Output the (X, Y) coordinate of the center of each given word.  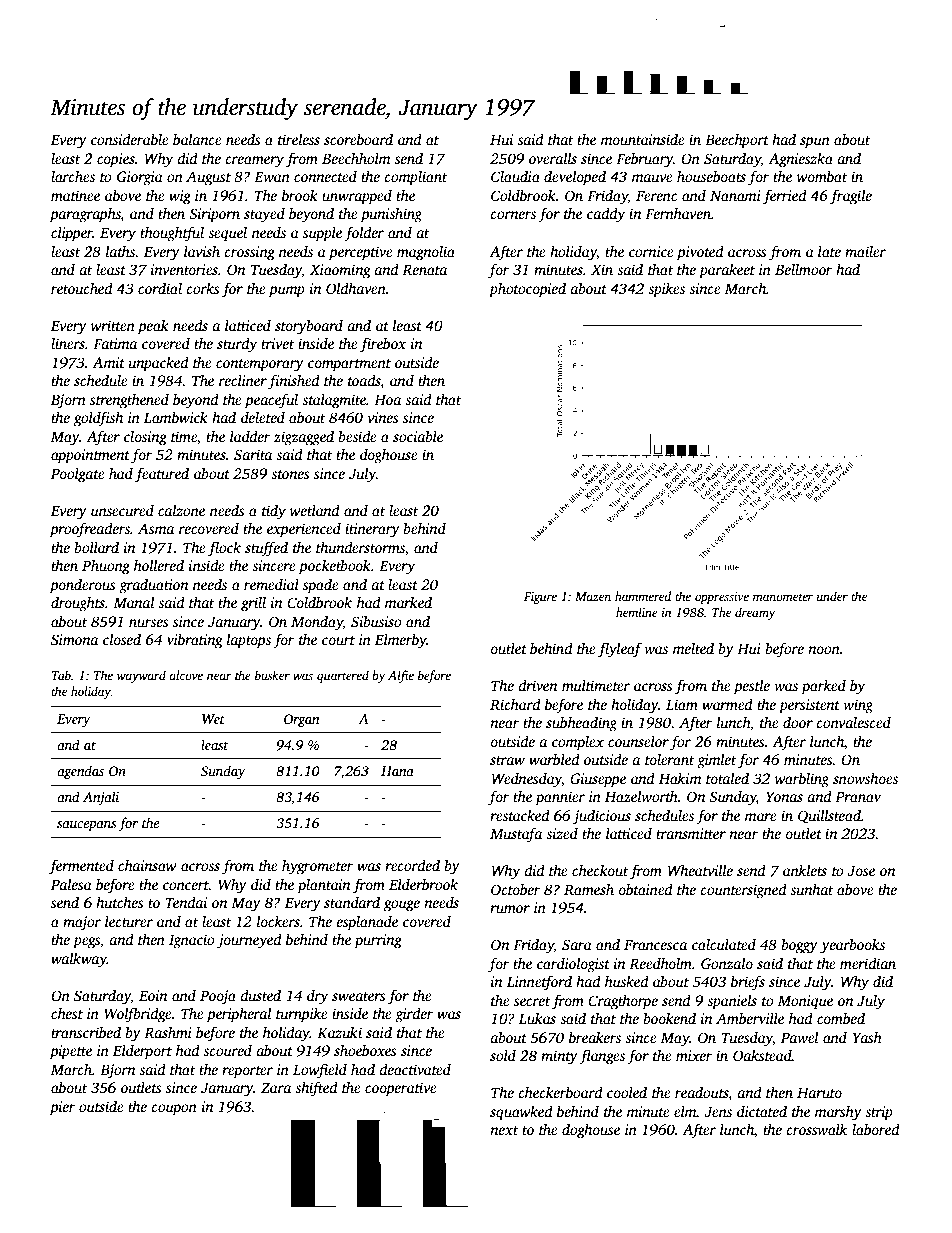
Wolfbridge (138, 1015)
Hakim (680, 778)
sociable (418, 436)
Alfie (401, 676)
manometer (783, 597)
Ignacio (192, 941)
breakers (595, 1037)
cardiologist (573, 965)
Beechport (737, 141)
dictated (762, 1111)
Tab (61, 675)
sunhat (811, 889)
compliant (415, 178)
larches (73, 176)
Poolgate (78, 475)
